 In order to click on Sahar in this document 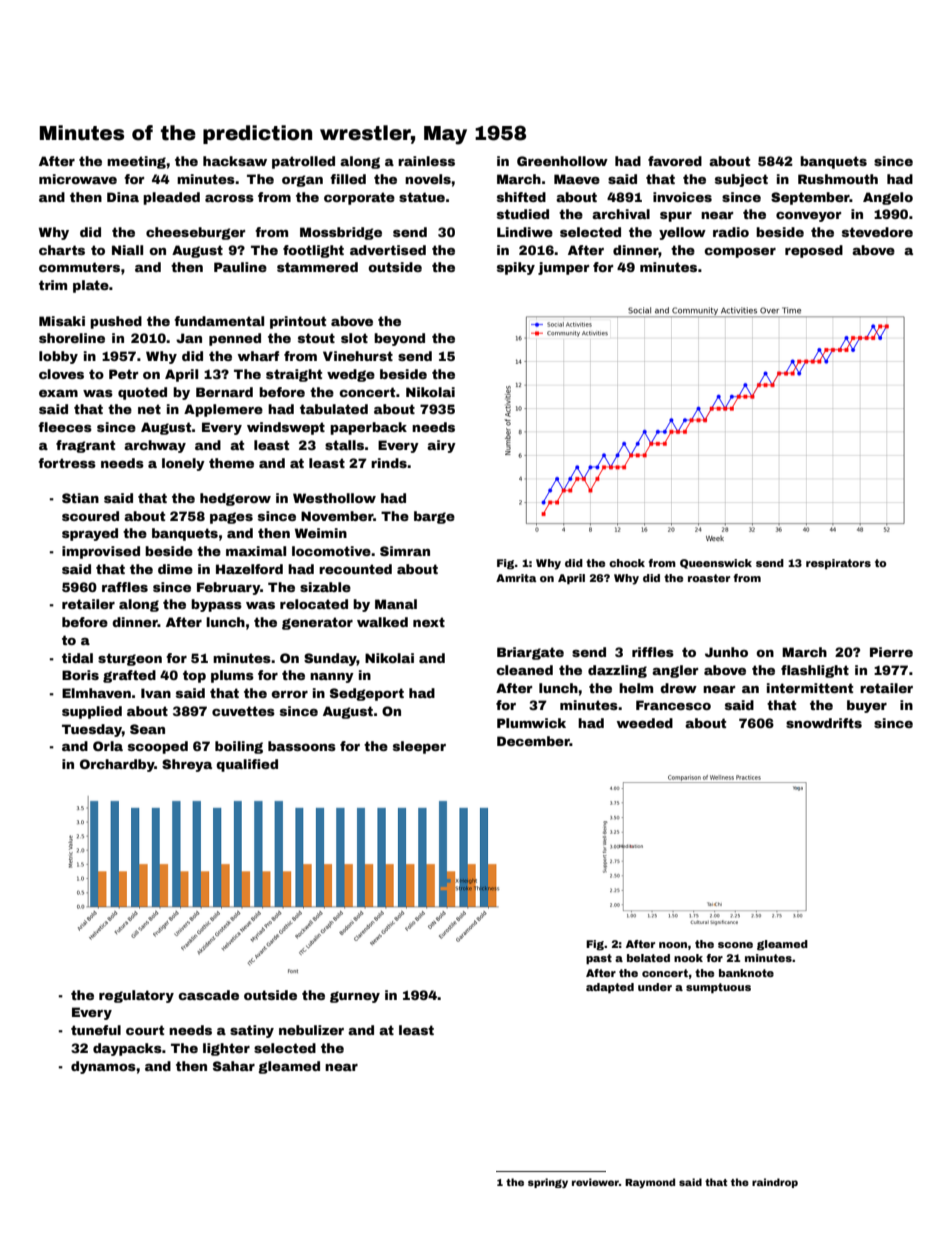, I will do `click(234, 1066)`.
